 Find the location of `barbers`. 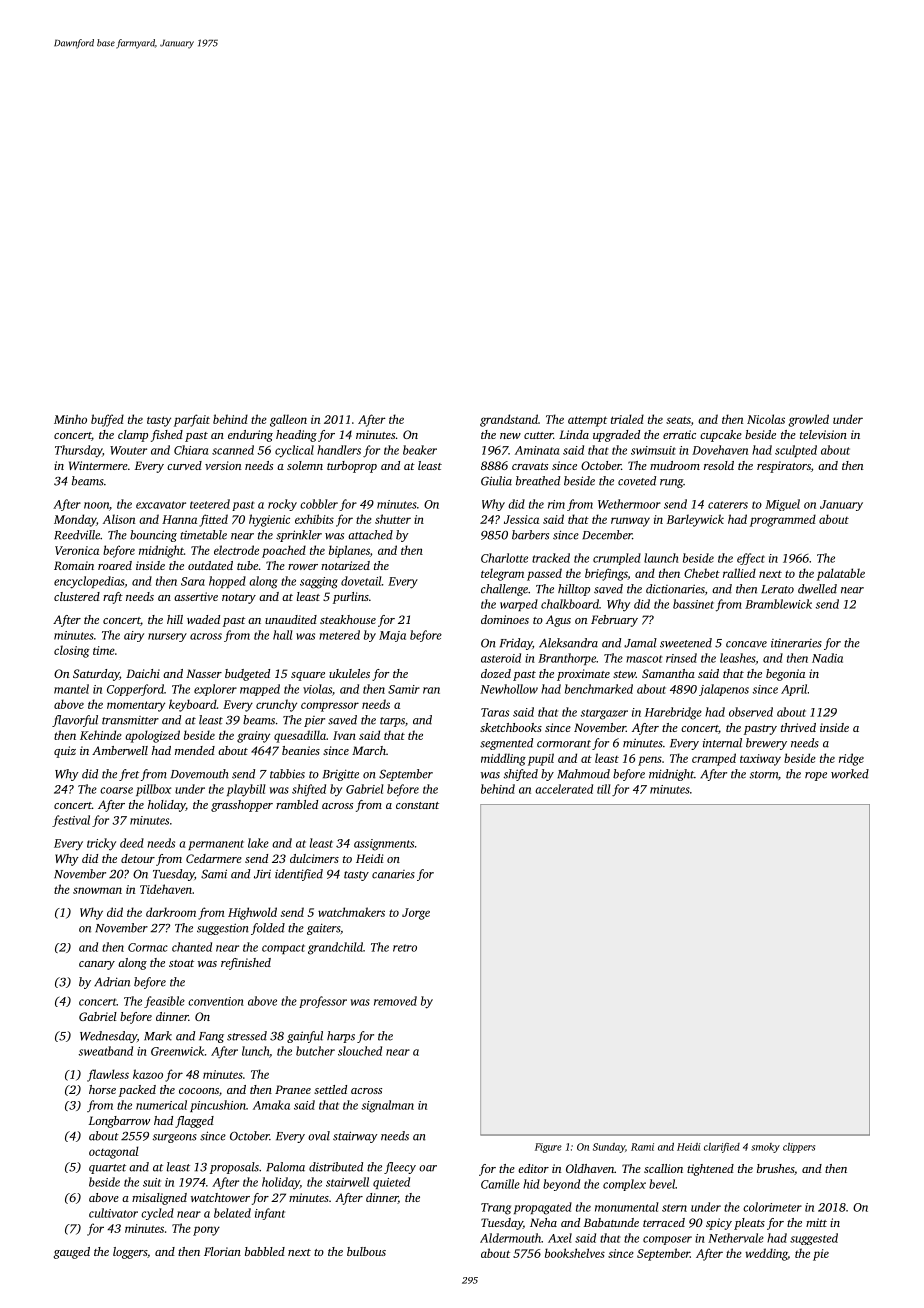

barbers is located at coordinates (530, 535).
